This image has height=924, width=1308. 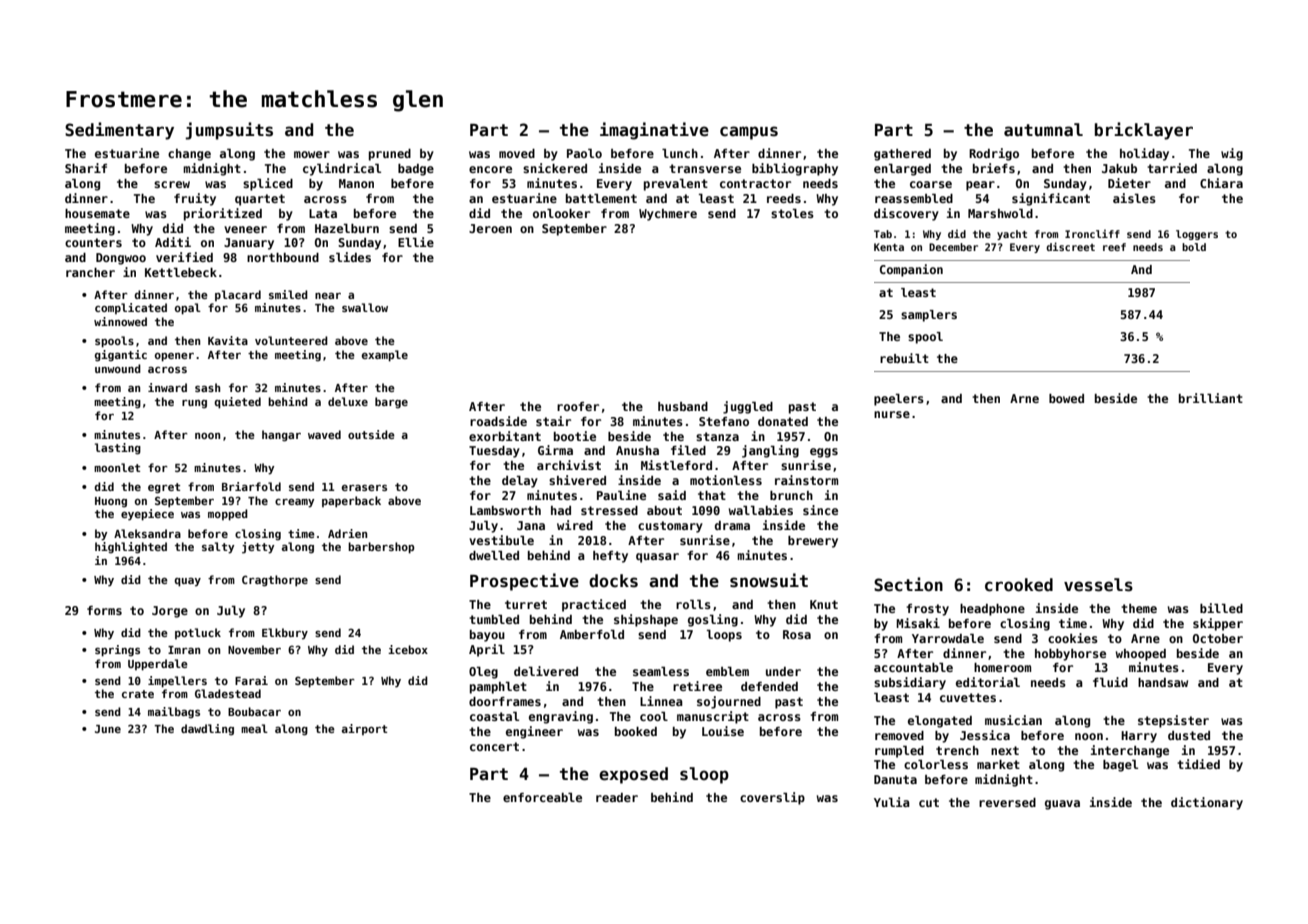 What do you see at coordinates (254, 728) in the image?
I see `meal` at bounding box center [254, 728].
